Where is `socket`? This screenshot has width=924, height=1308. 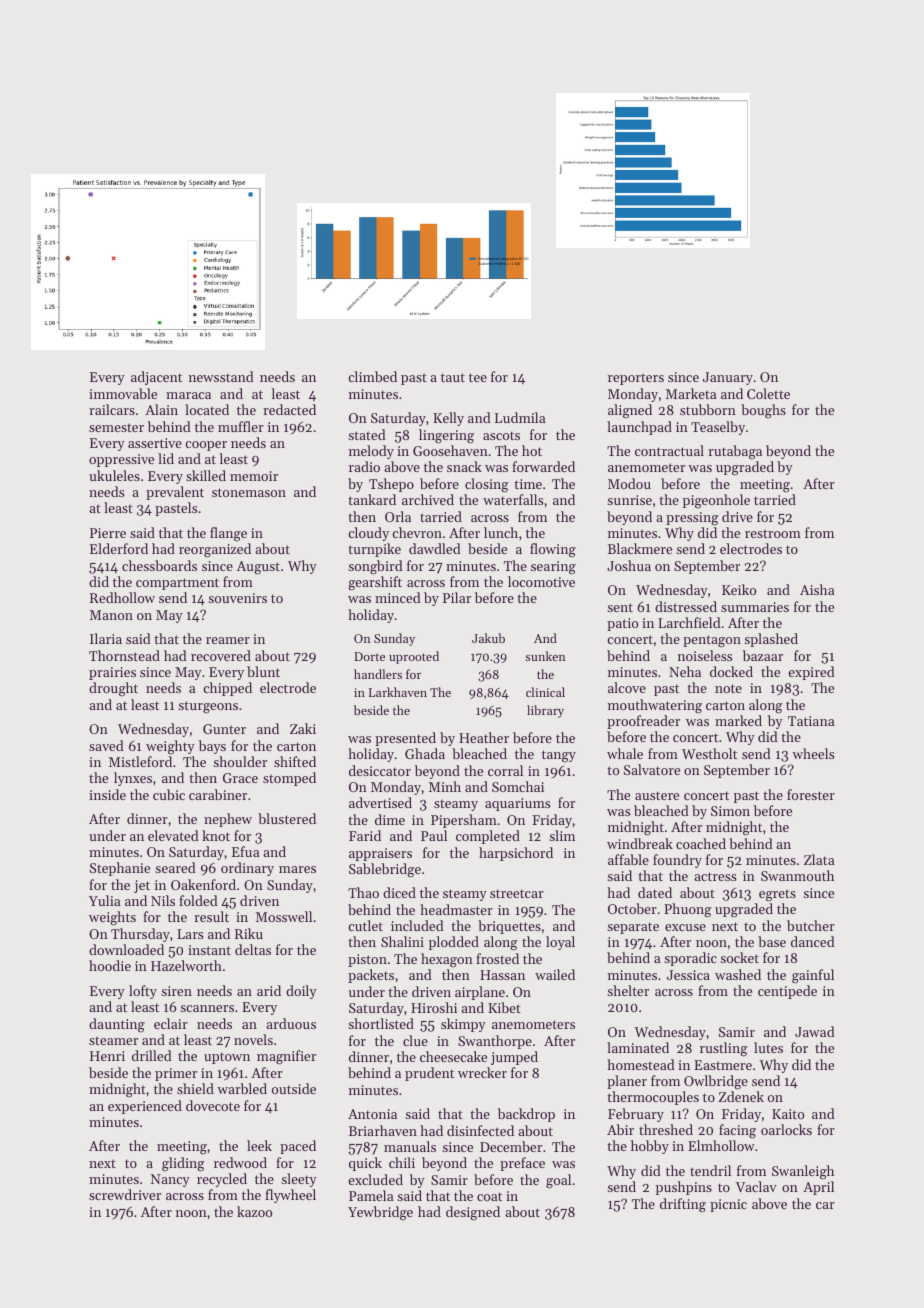
socket is located at coordinates (739, 957).
